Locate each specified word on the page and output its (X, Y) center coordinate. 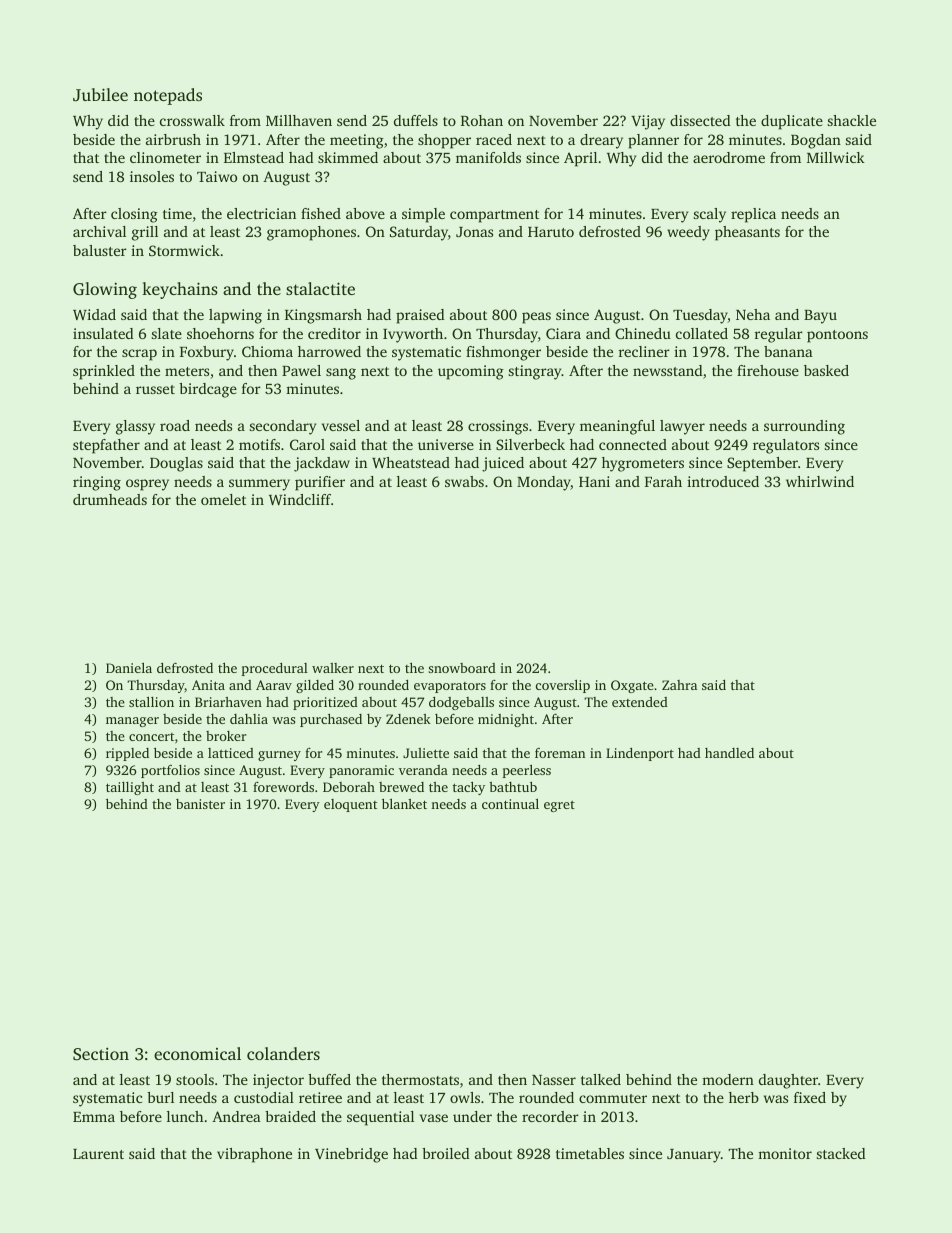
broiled (446, 1153)
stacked (841, 1153)
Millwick (836, 157)
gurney (279, 756)
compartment (494, 216)
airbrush (173, 139)
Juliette (426, 753)
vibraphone (254, 1155)
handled (729, 753)
